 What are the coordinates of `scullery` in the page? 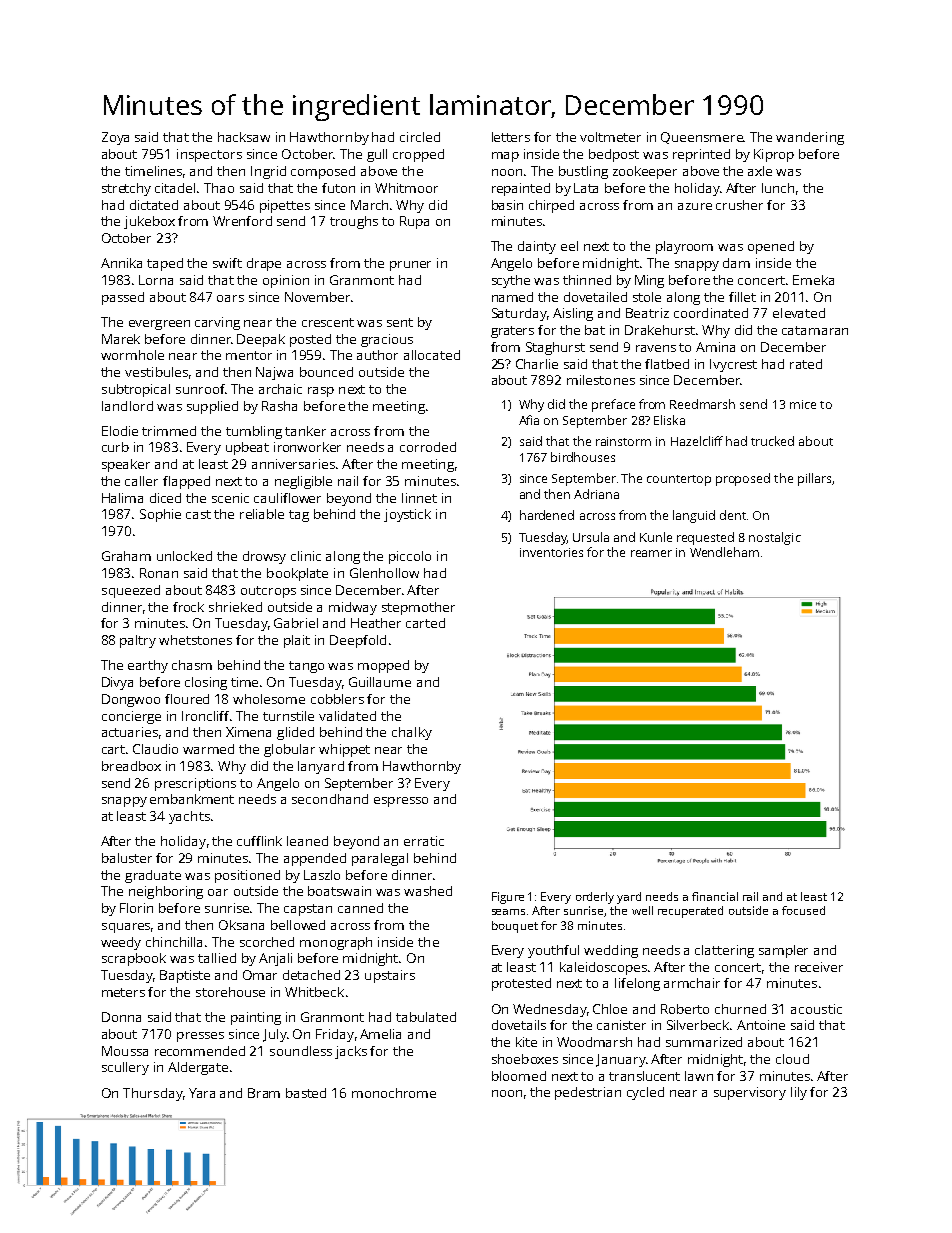 It's located at (125, 1068).
